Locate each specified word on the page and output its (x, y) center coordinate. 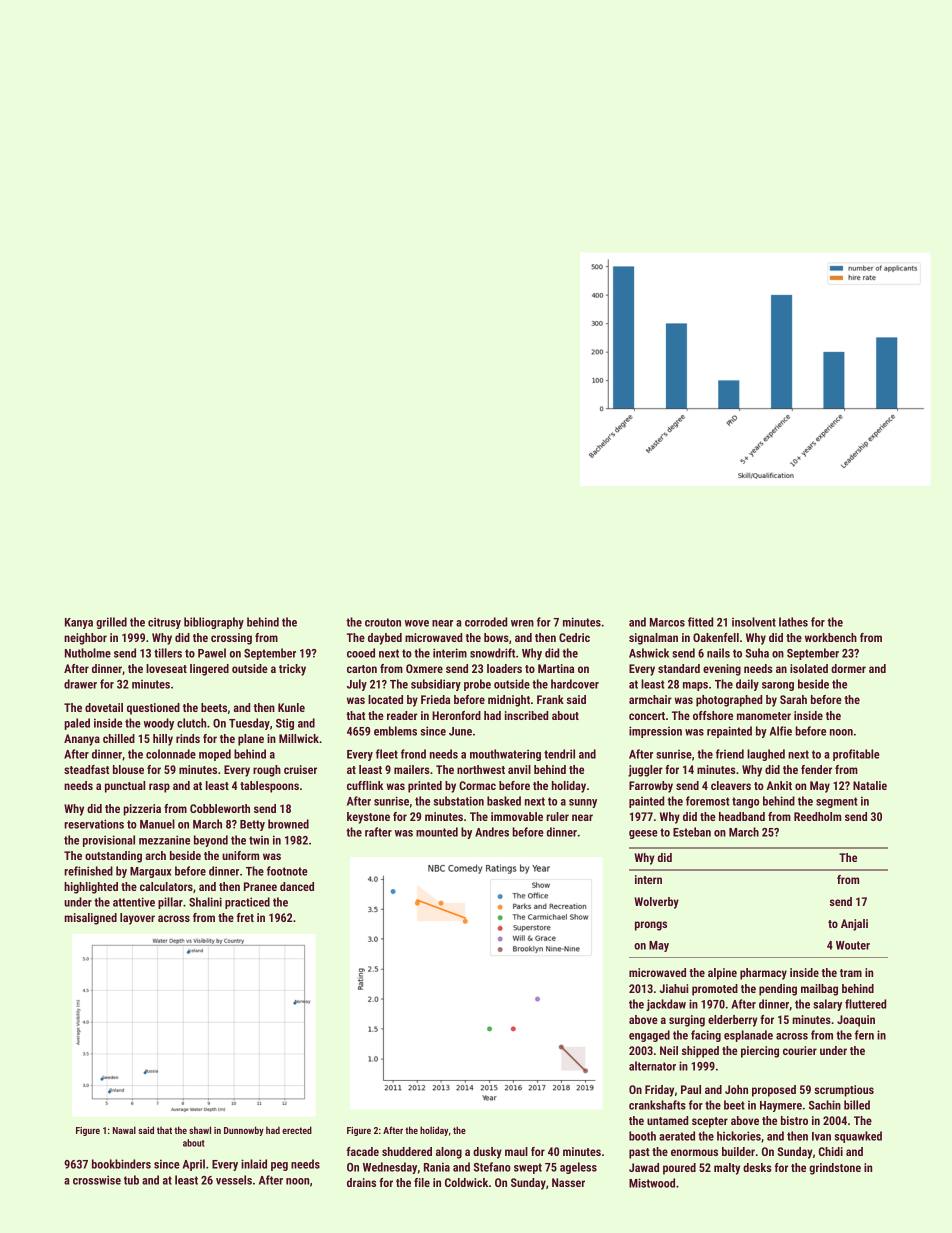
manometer (764, 716)
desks (757, 1167)
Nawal (124, 1130)
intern (648, 879)
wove (417, 623)
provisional (109, 841)
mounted (437, 832)
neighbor (85, 639)
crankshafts (657, 1105)
